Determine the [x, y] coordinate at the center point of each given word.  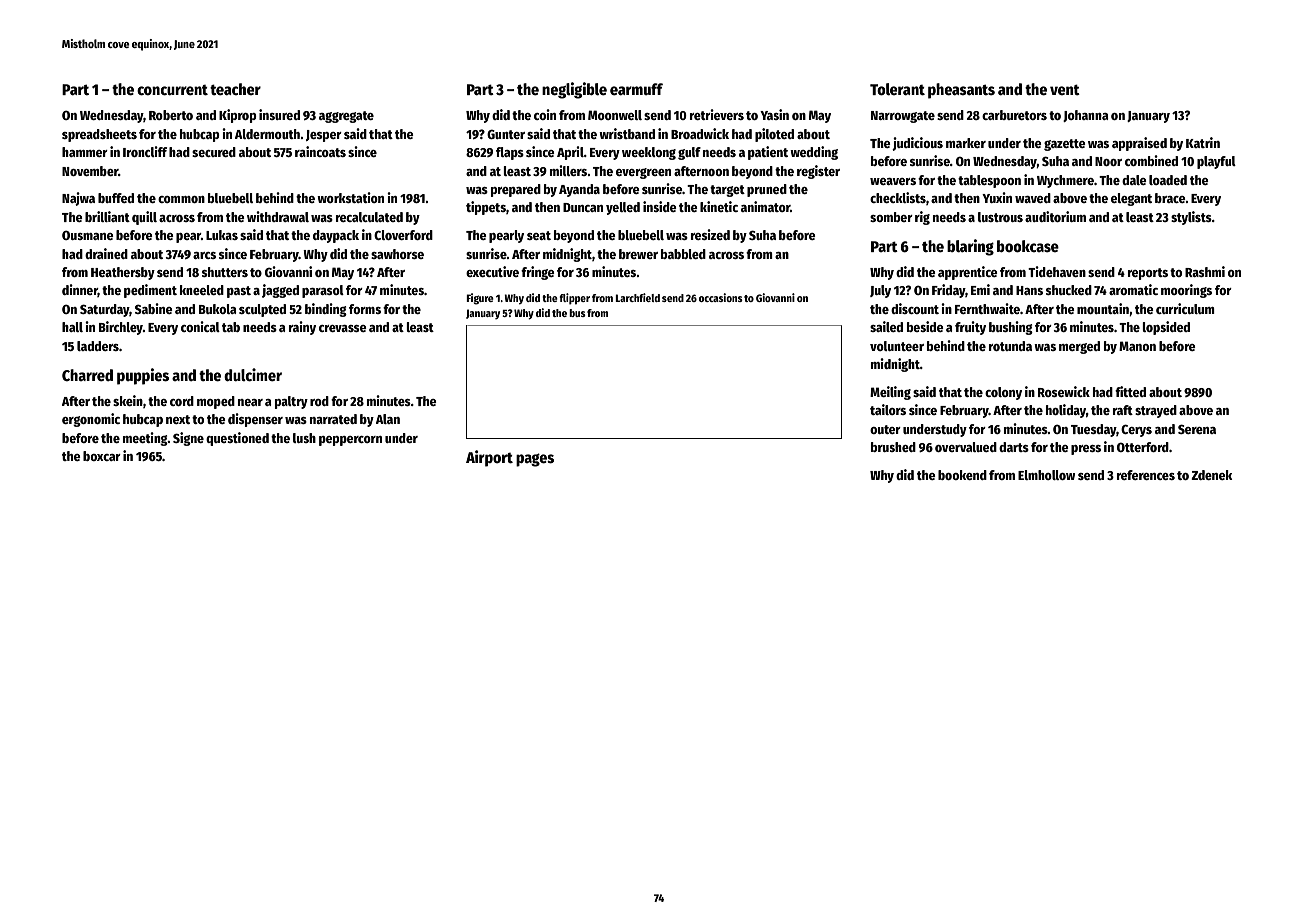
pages [535, 460]
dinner [80, 290]
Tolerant [897, 89]
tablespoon [989, 181]
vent [1065, 89]
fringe [538, 273]
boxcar [102, 456]
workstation [350, 197]
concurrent [172, 90]
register [818, 172]
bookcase [1028, 246]
